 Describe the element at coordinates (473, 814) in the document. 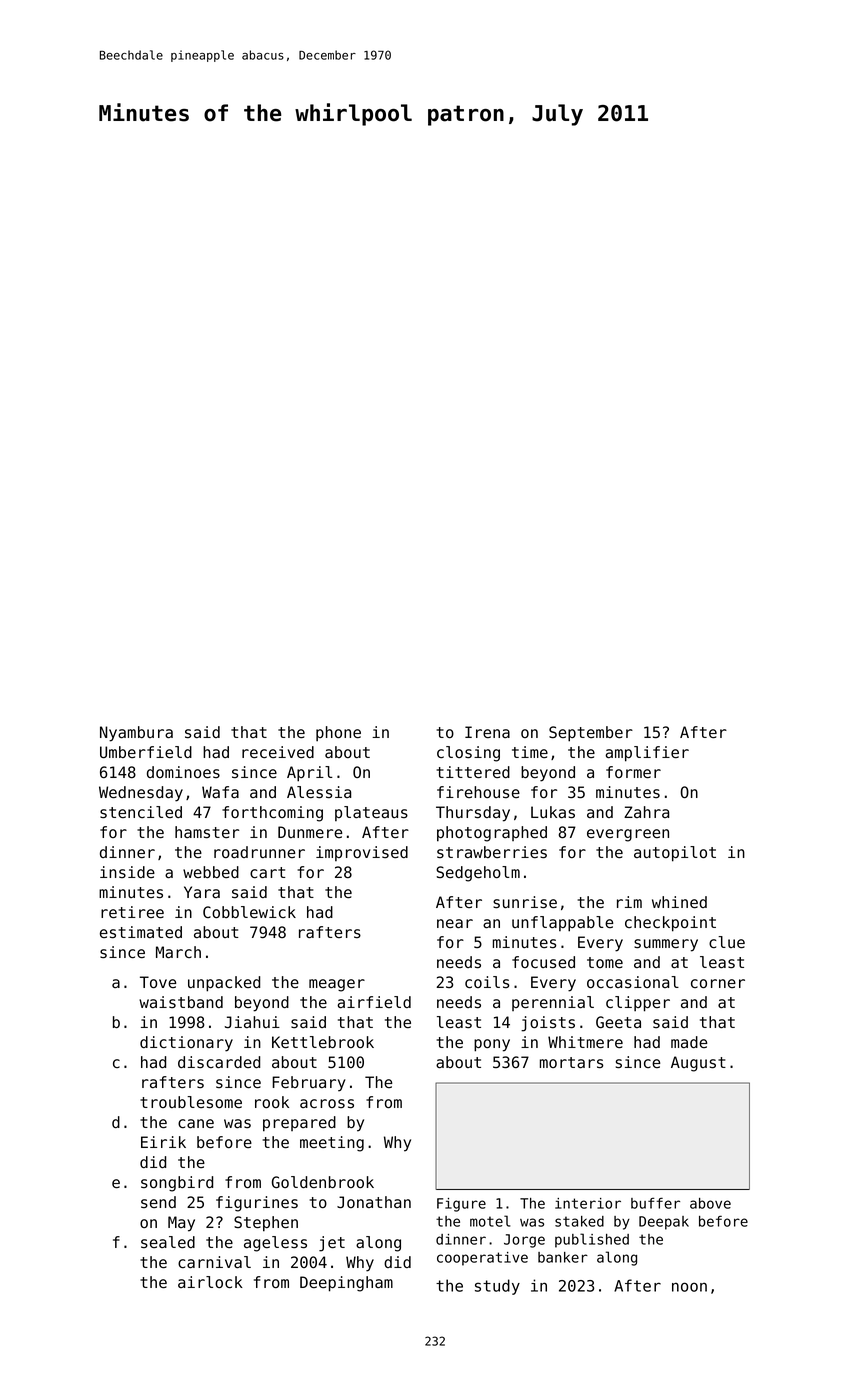

I see `Thursday` at that location.
